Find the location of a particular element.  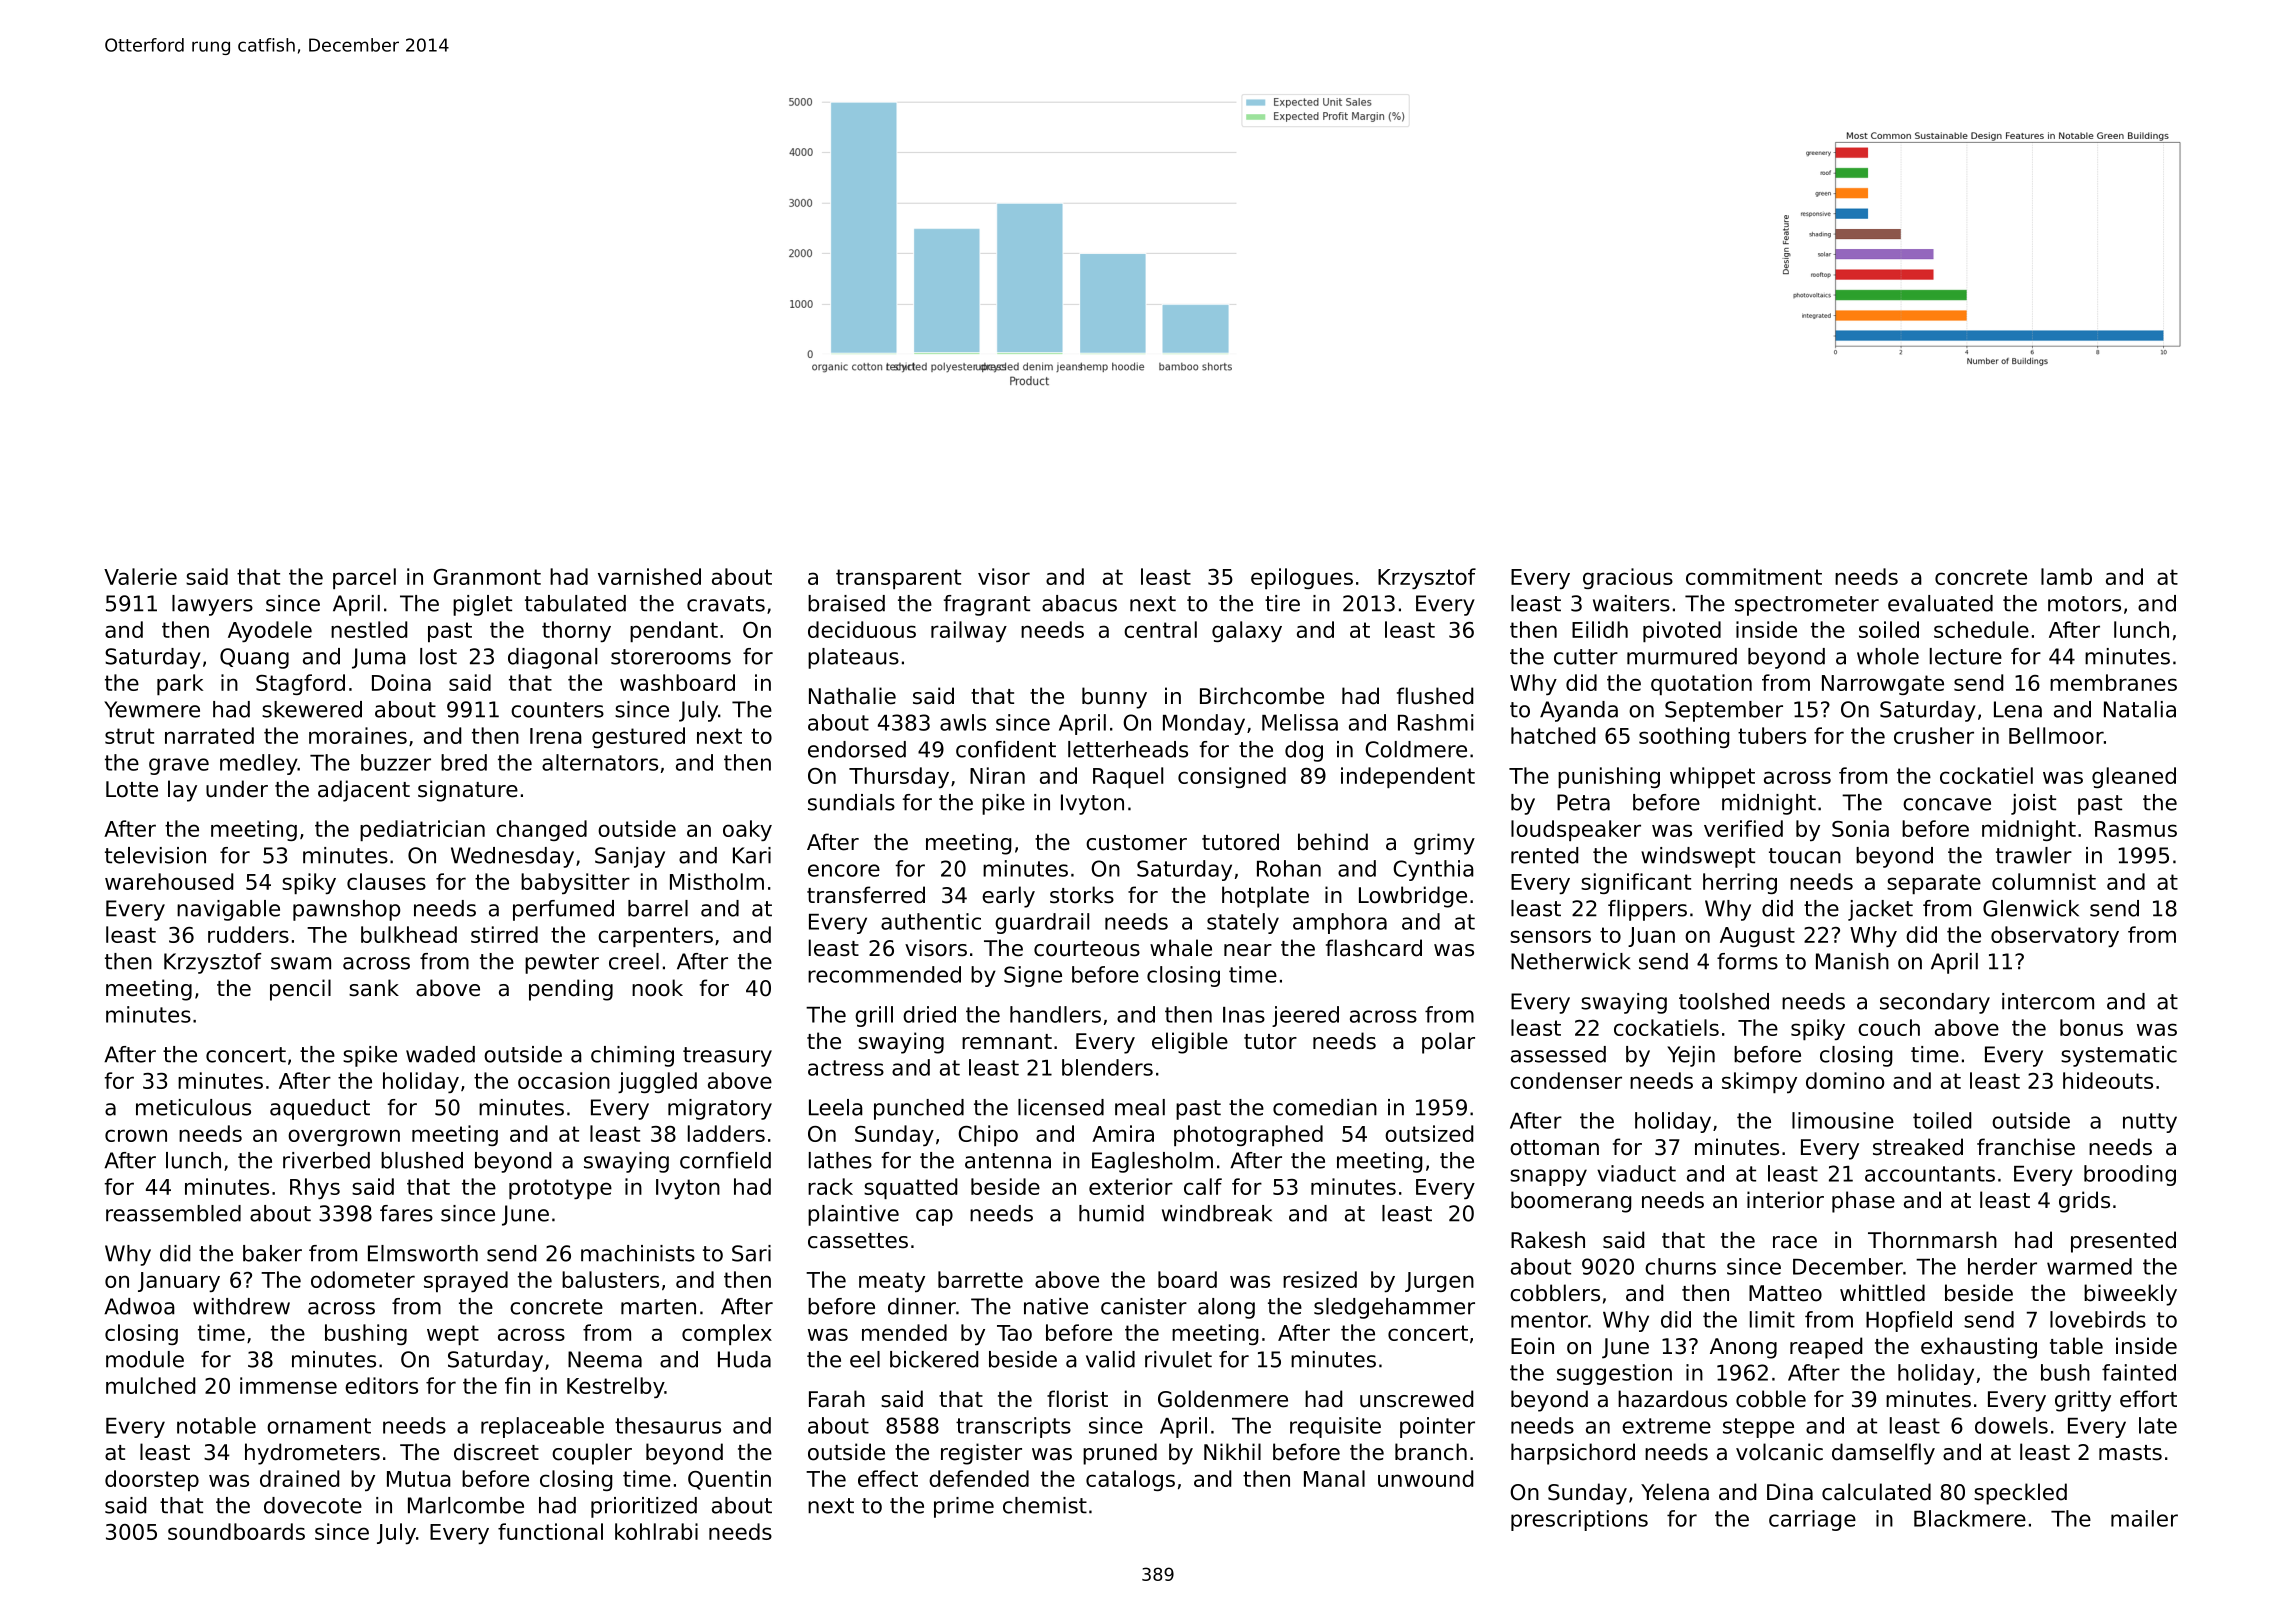

customer is located at coordinates (1136, 843).
